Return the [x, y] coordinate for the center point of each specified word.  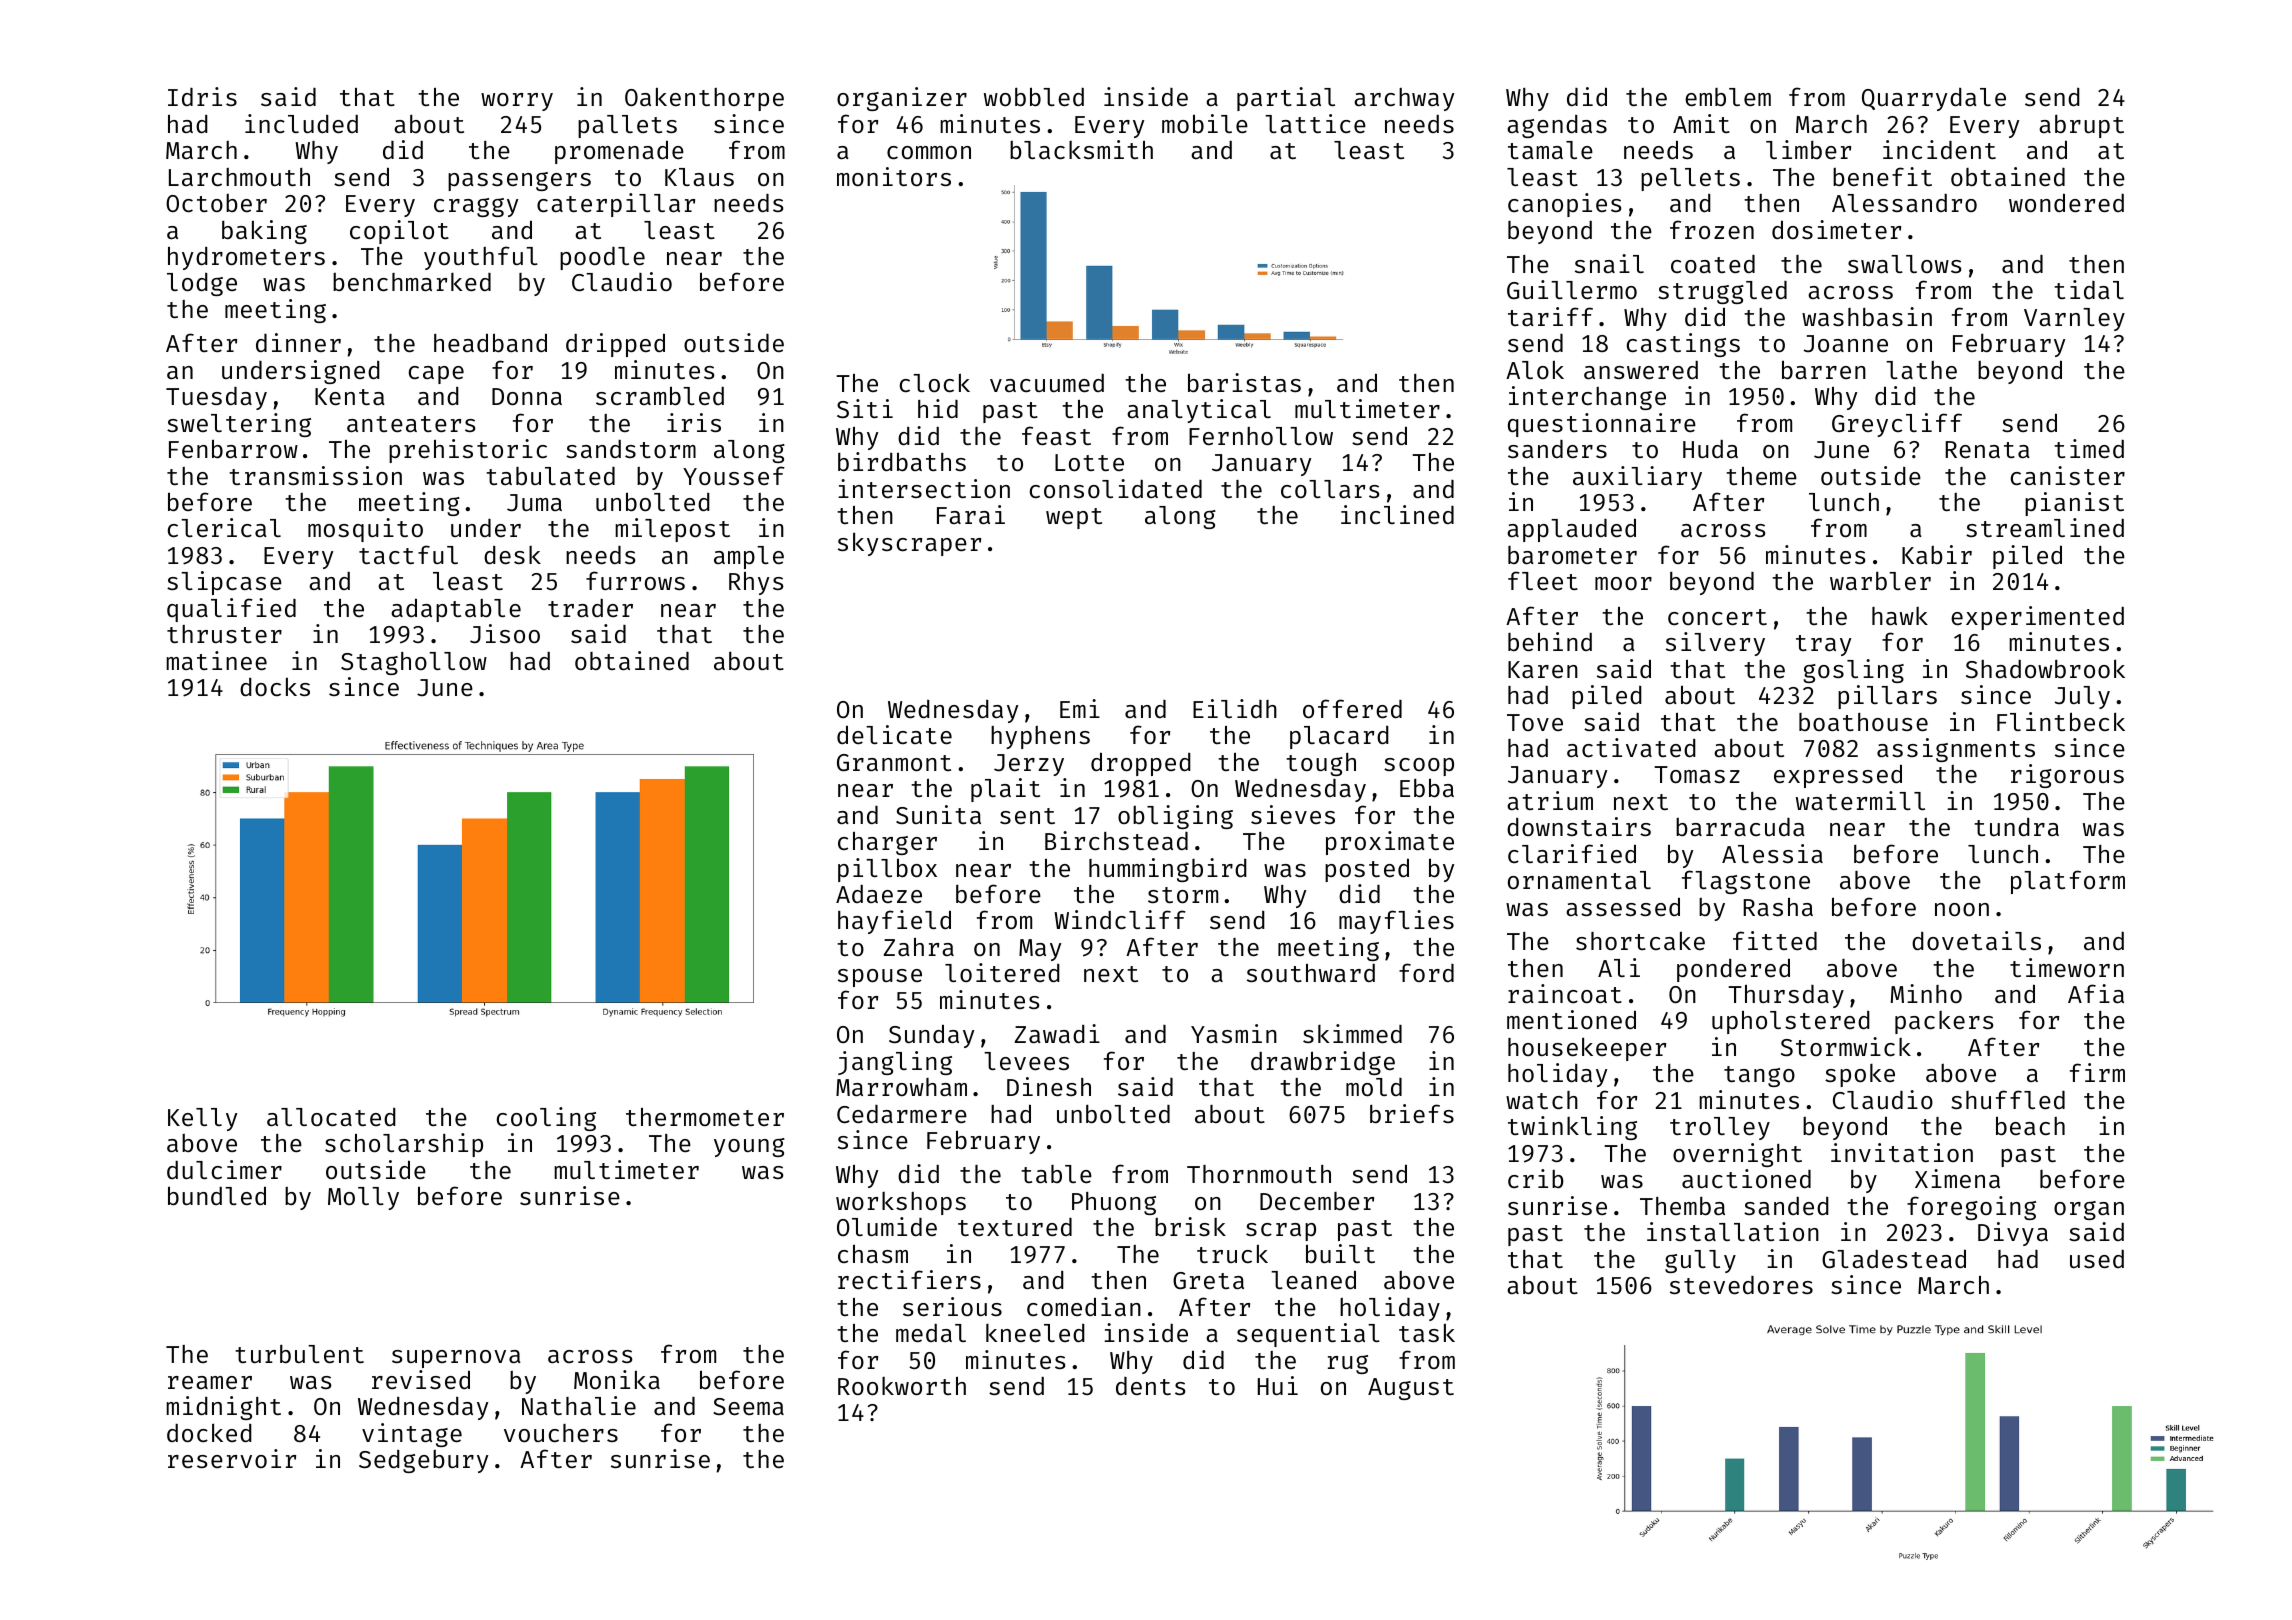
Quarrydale [1934, 99]
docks [275, 686]
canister [2068, 475]
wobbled [1034, 96]
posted [1367, 870]
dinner [298, 342]
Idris [202, 96]
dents [1151, 1386]
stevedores [1741, 1285]
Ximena [1957, 1178]
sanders [1557, 449]
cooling [546, 1119]
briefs [1412, 1113]
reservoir [232, 1458]
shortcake [1640, 940]
